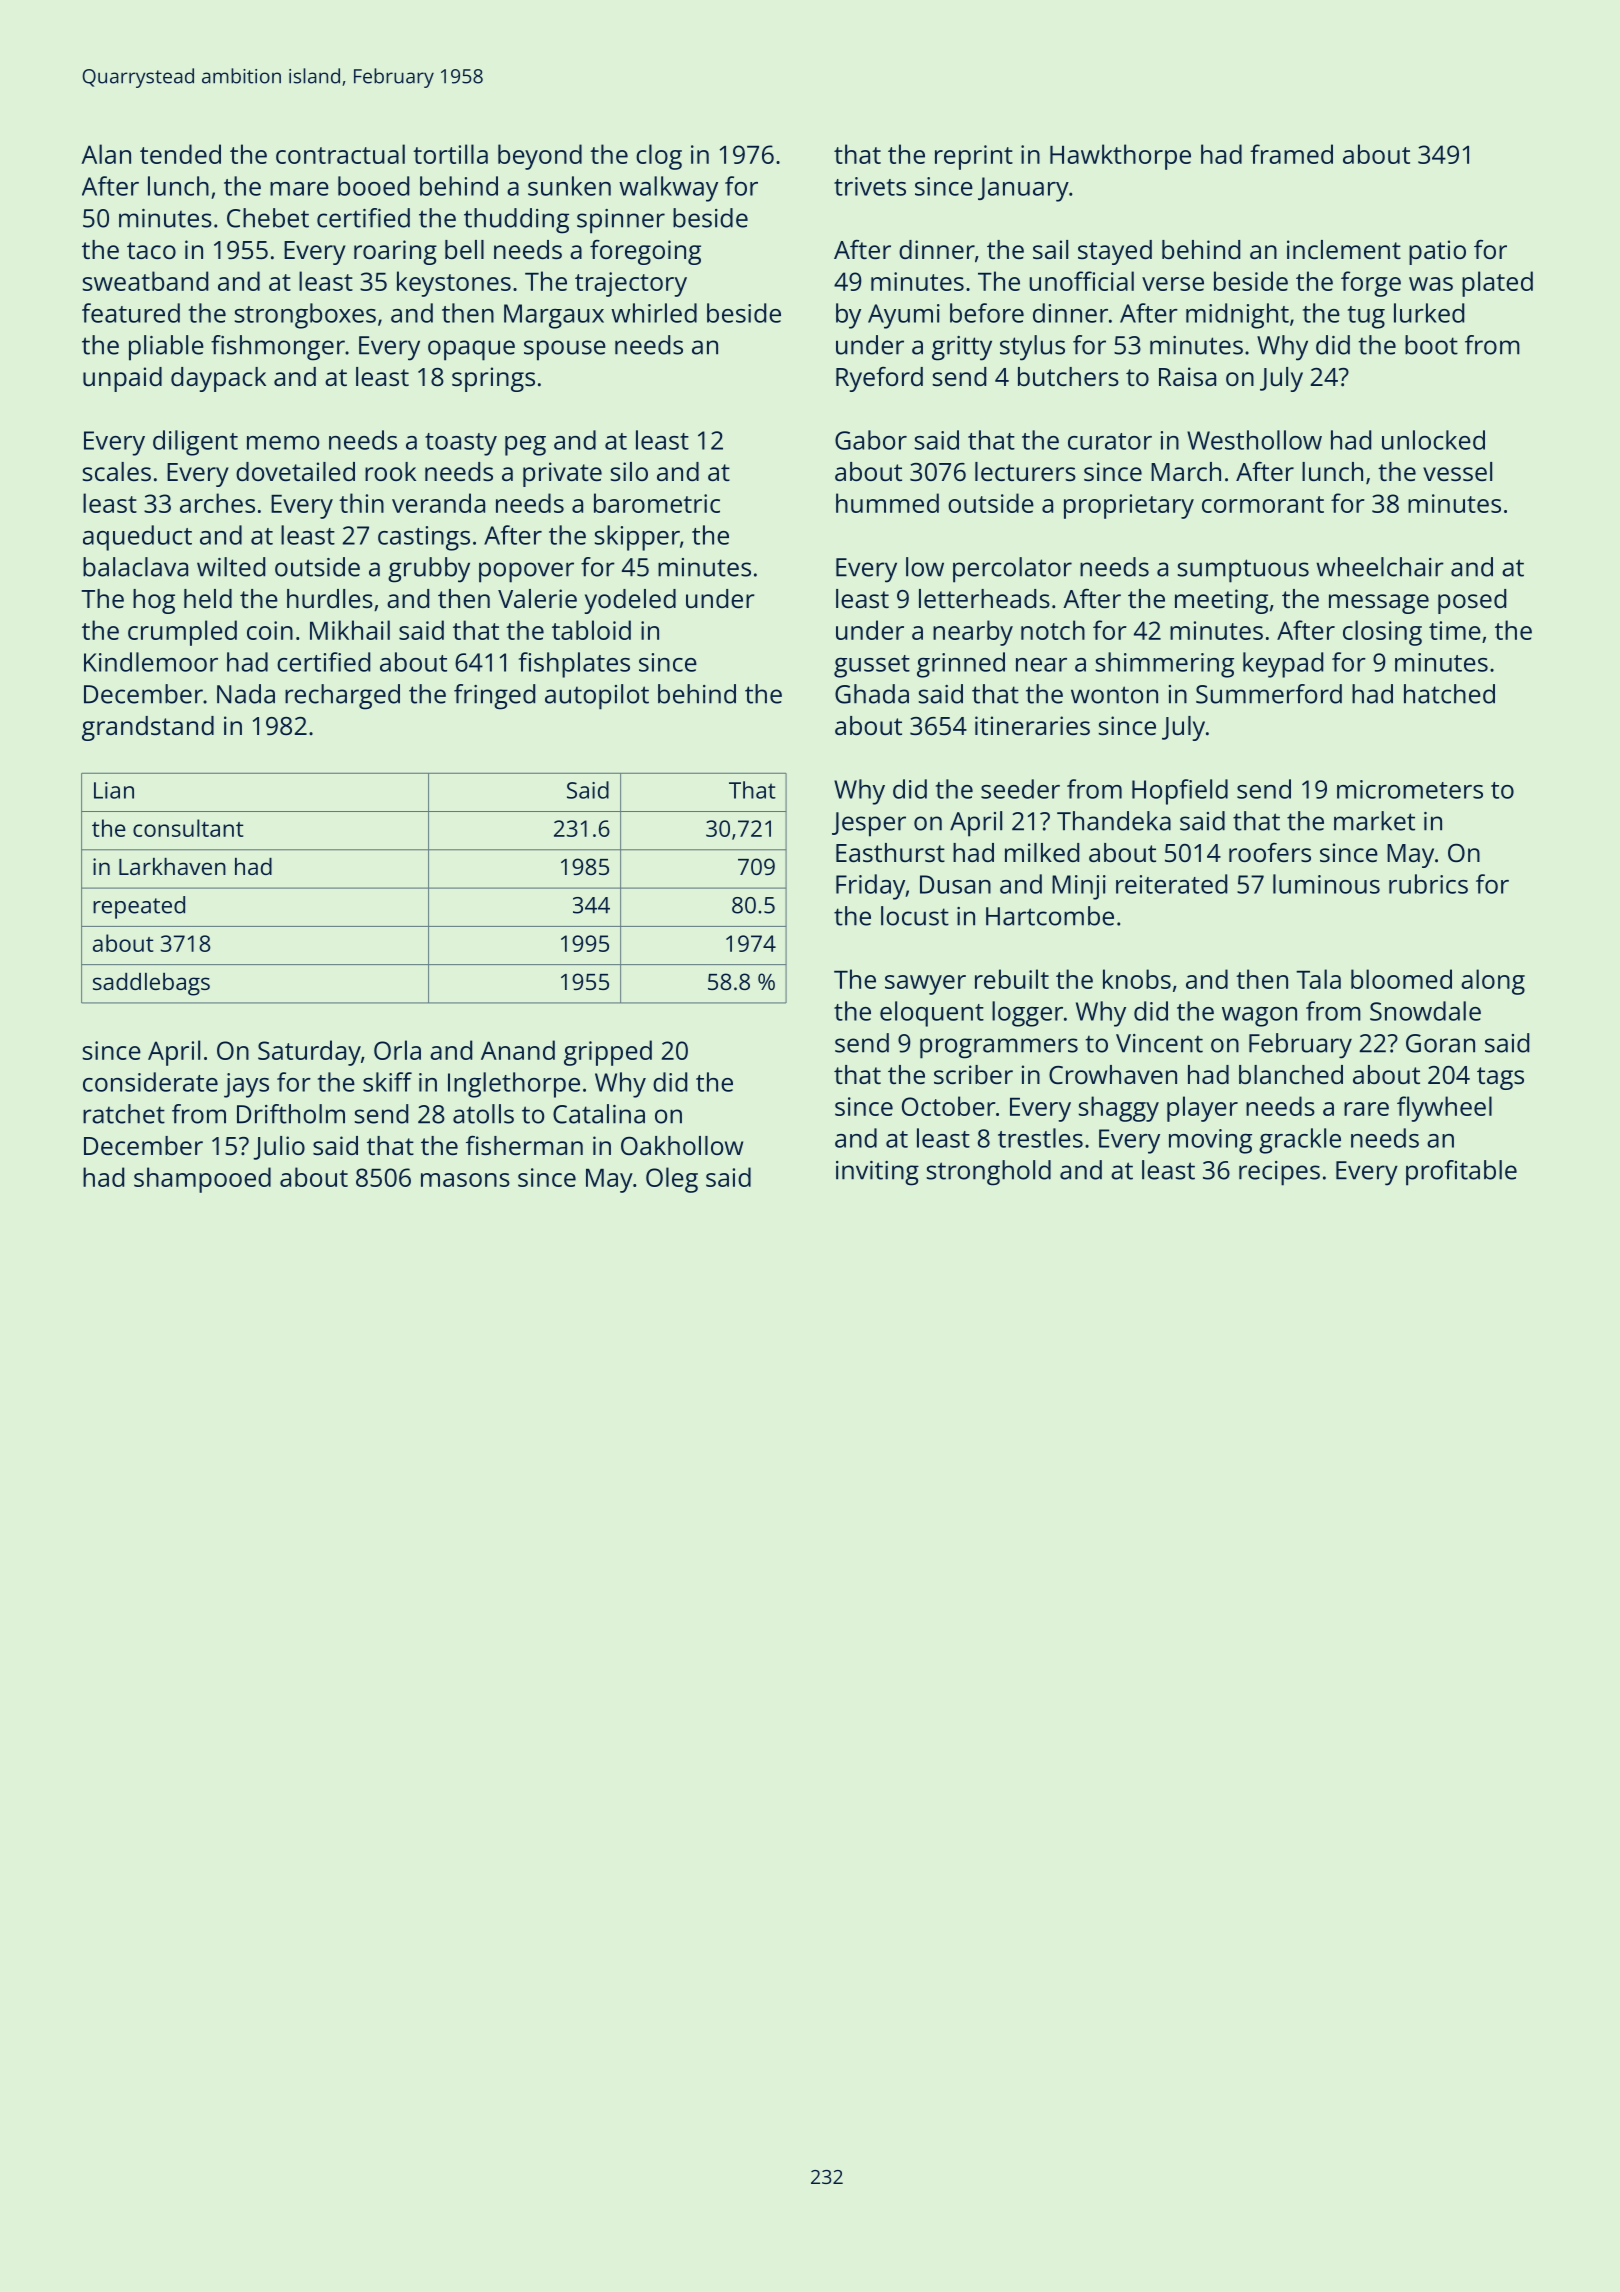 The height and width of the screenshot is (2292, 1620). I want to click on micrometers, so click(1410, 789).
